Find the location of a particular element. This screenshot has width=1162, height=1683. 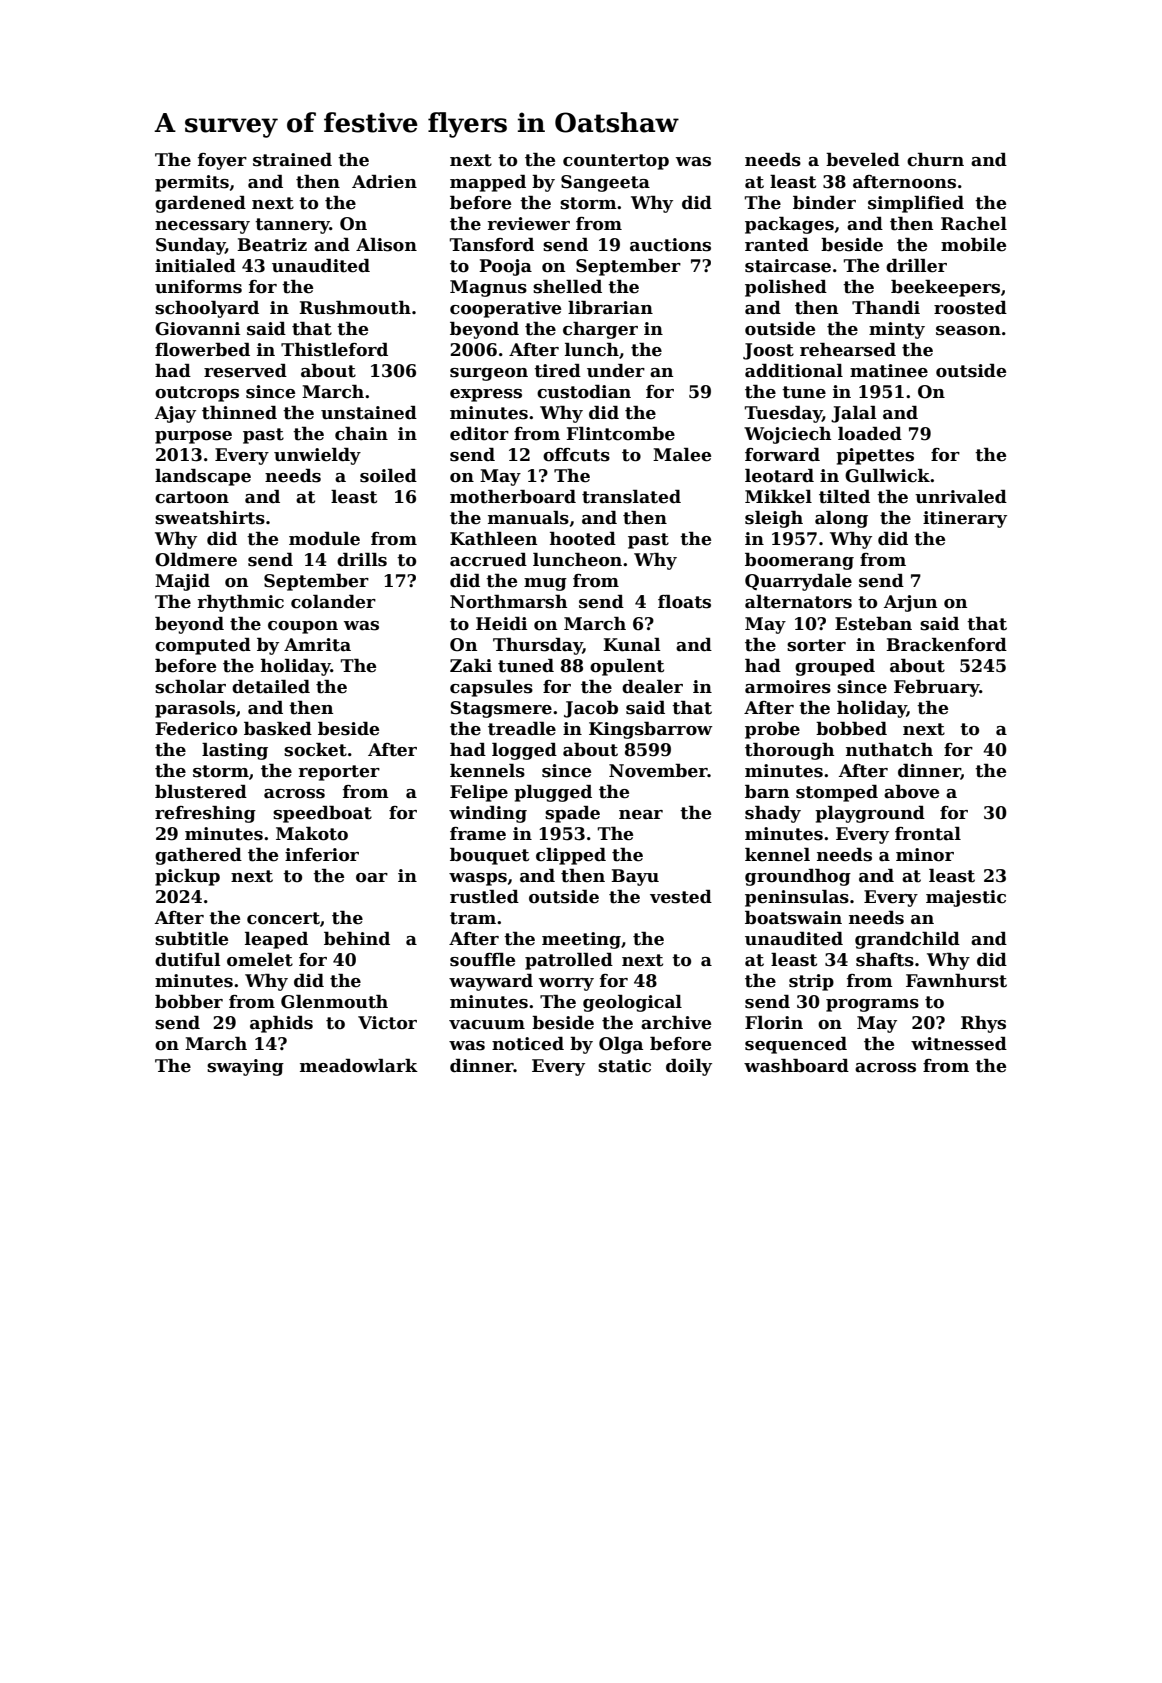

countertop is located at coordinates (616, 162).
